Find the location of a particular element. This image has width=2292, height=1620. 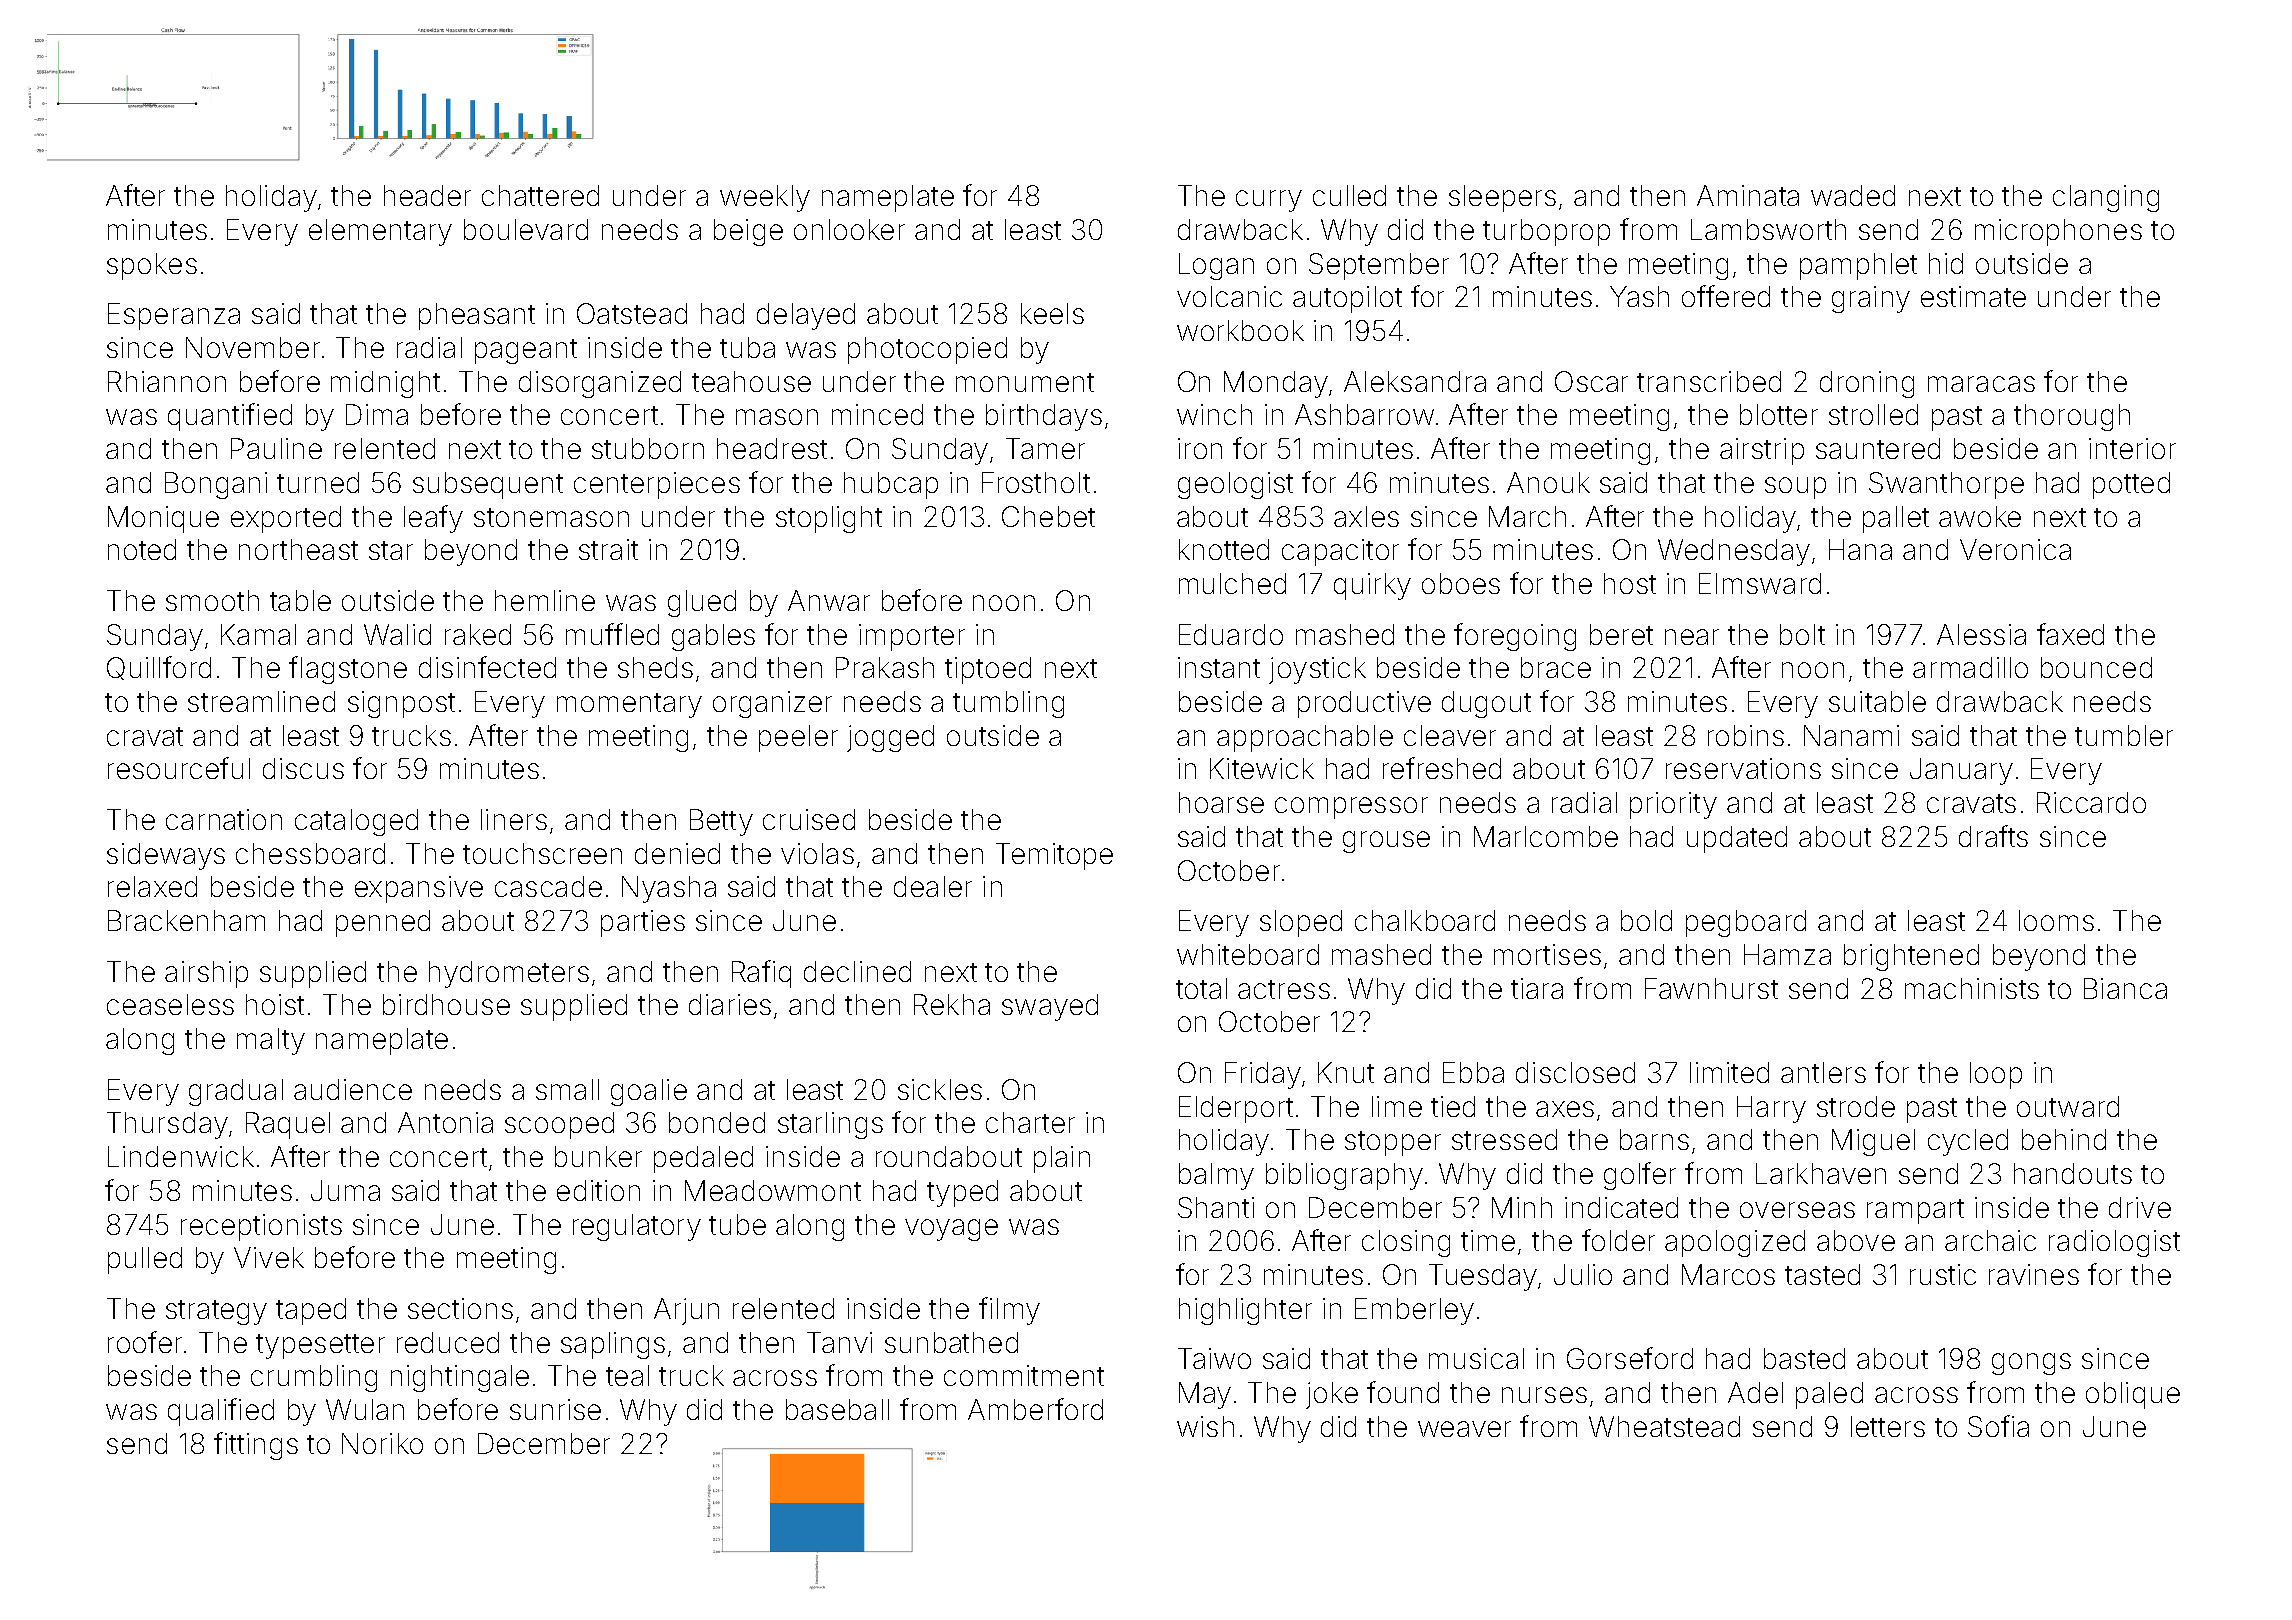

loop is located at coordinates (1996, 1075).
